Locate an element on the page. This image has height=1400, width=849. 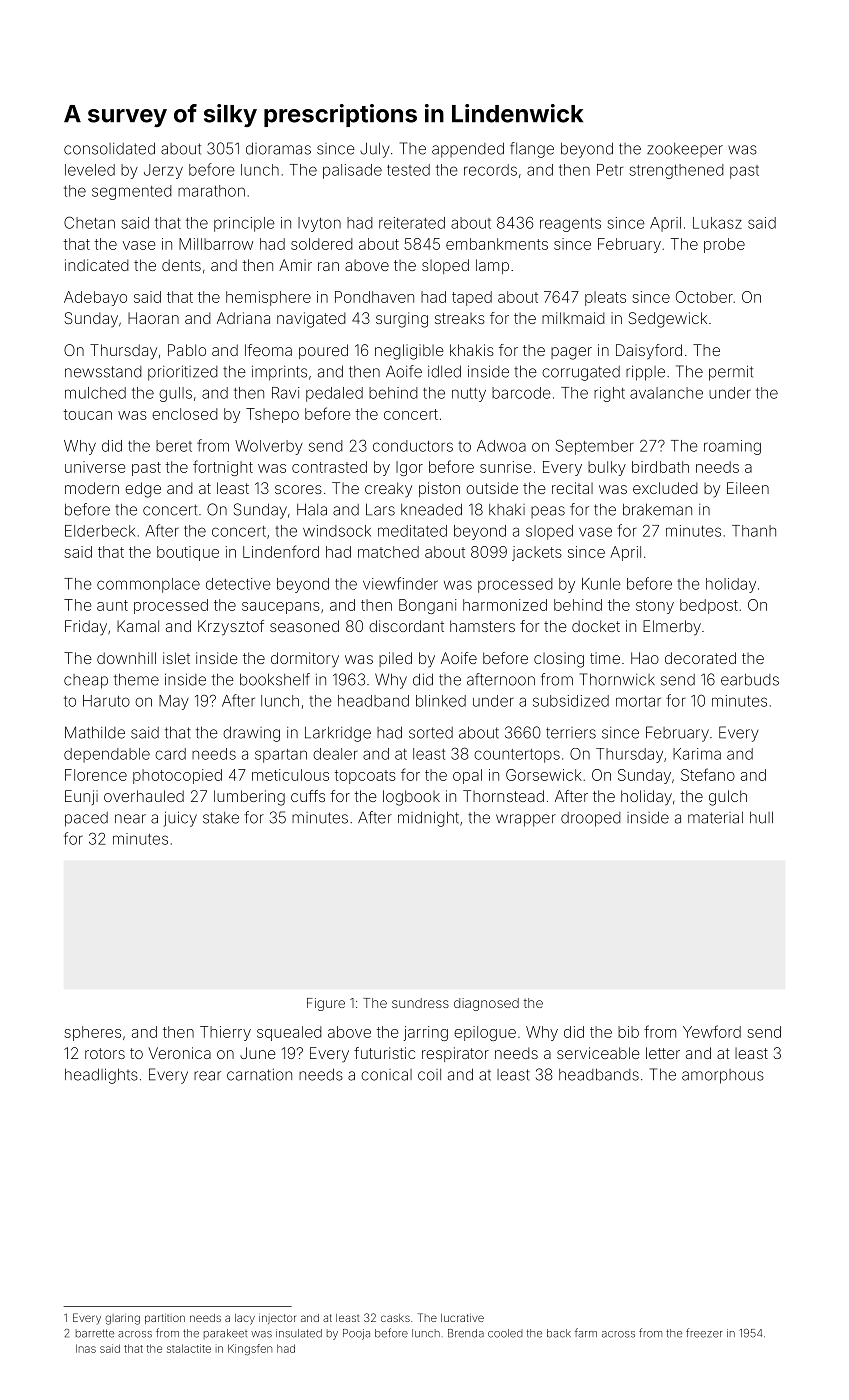
Inas is located at coordinates (86, 1348).
